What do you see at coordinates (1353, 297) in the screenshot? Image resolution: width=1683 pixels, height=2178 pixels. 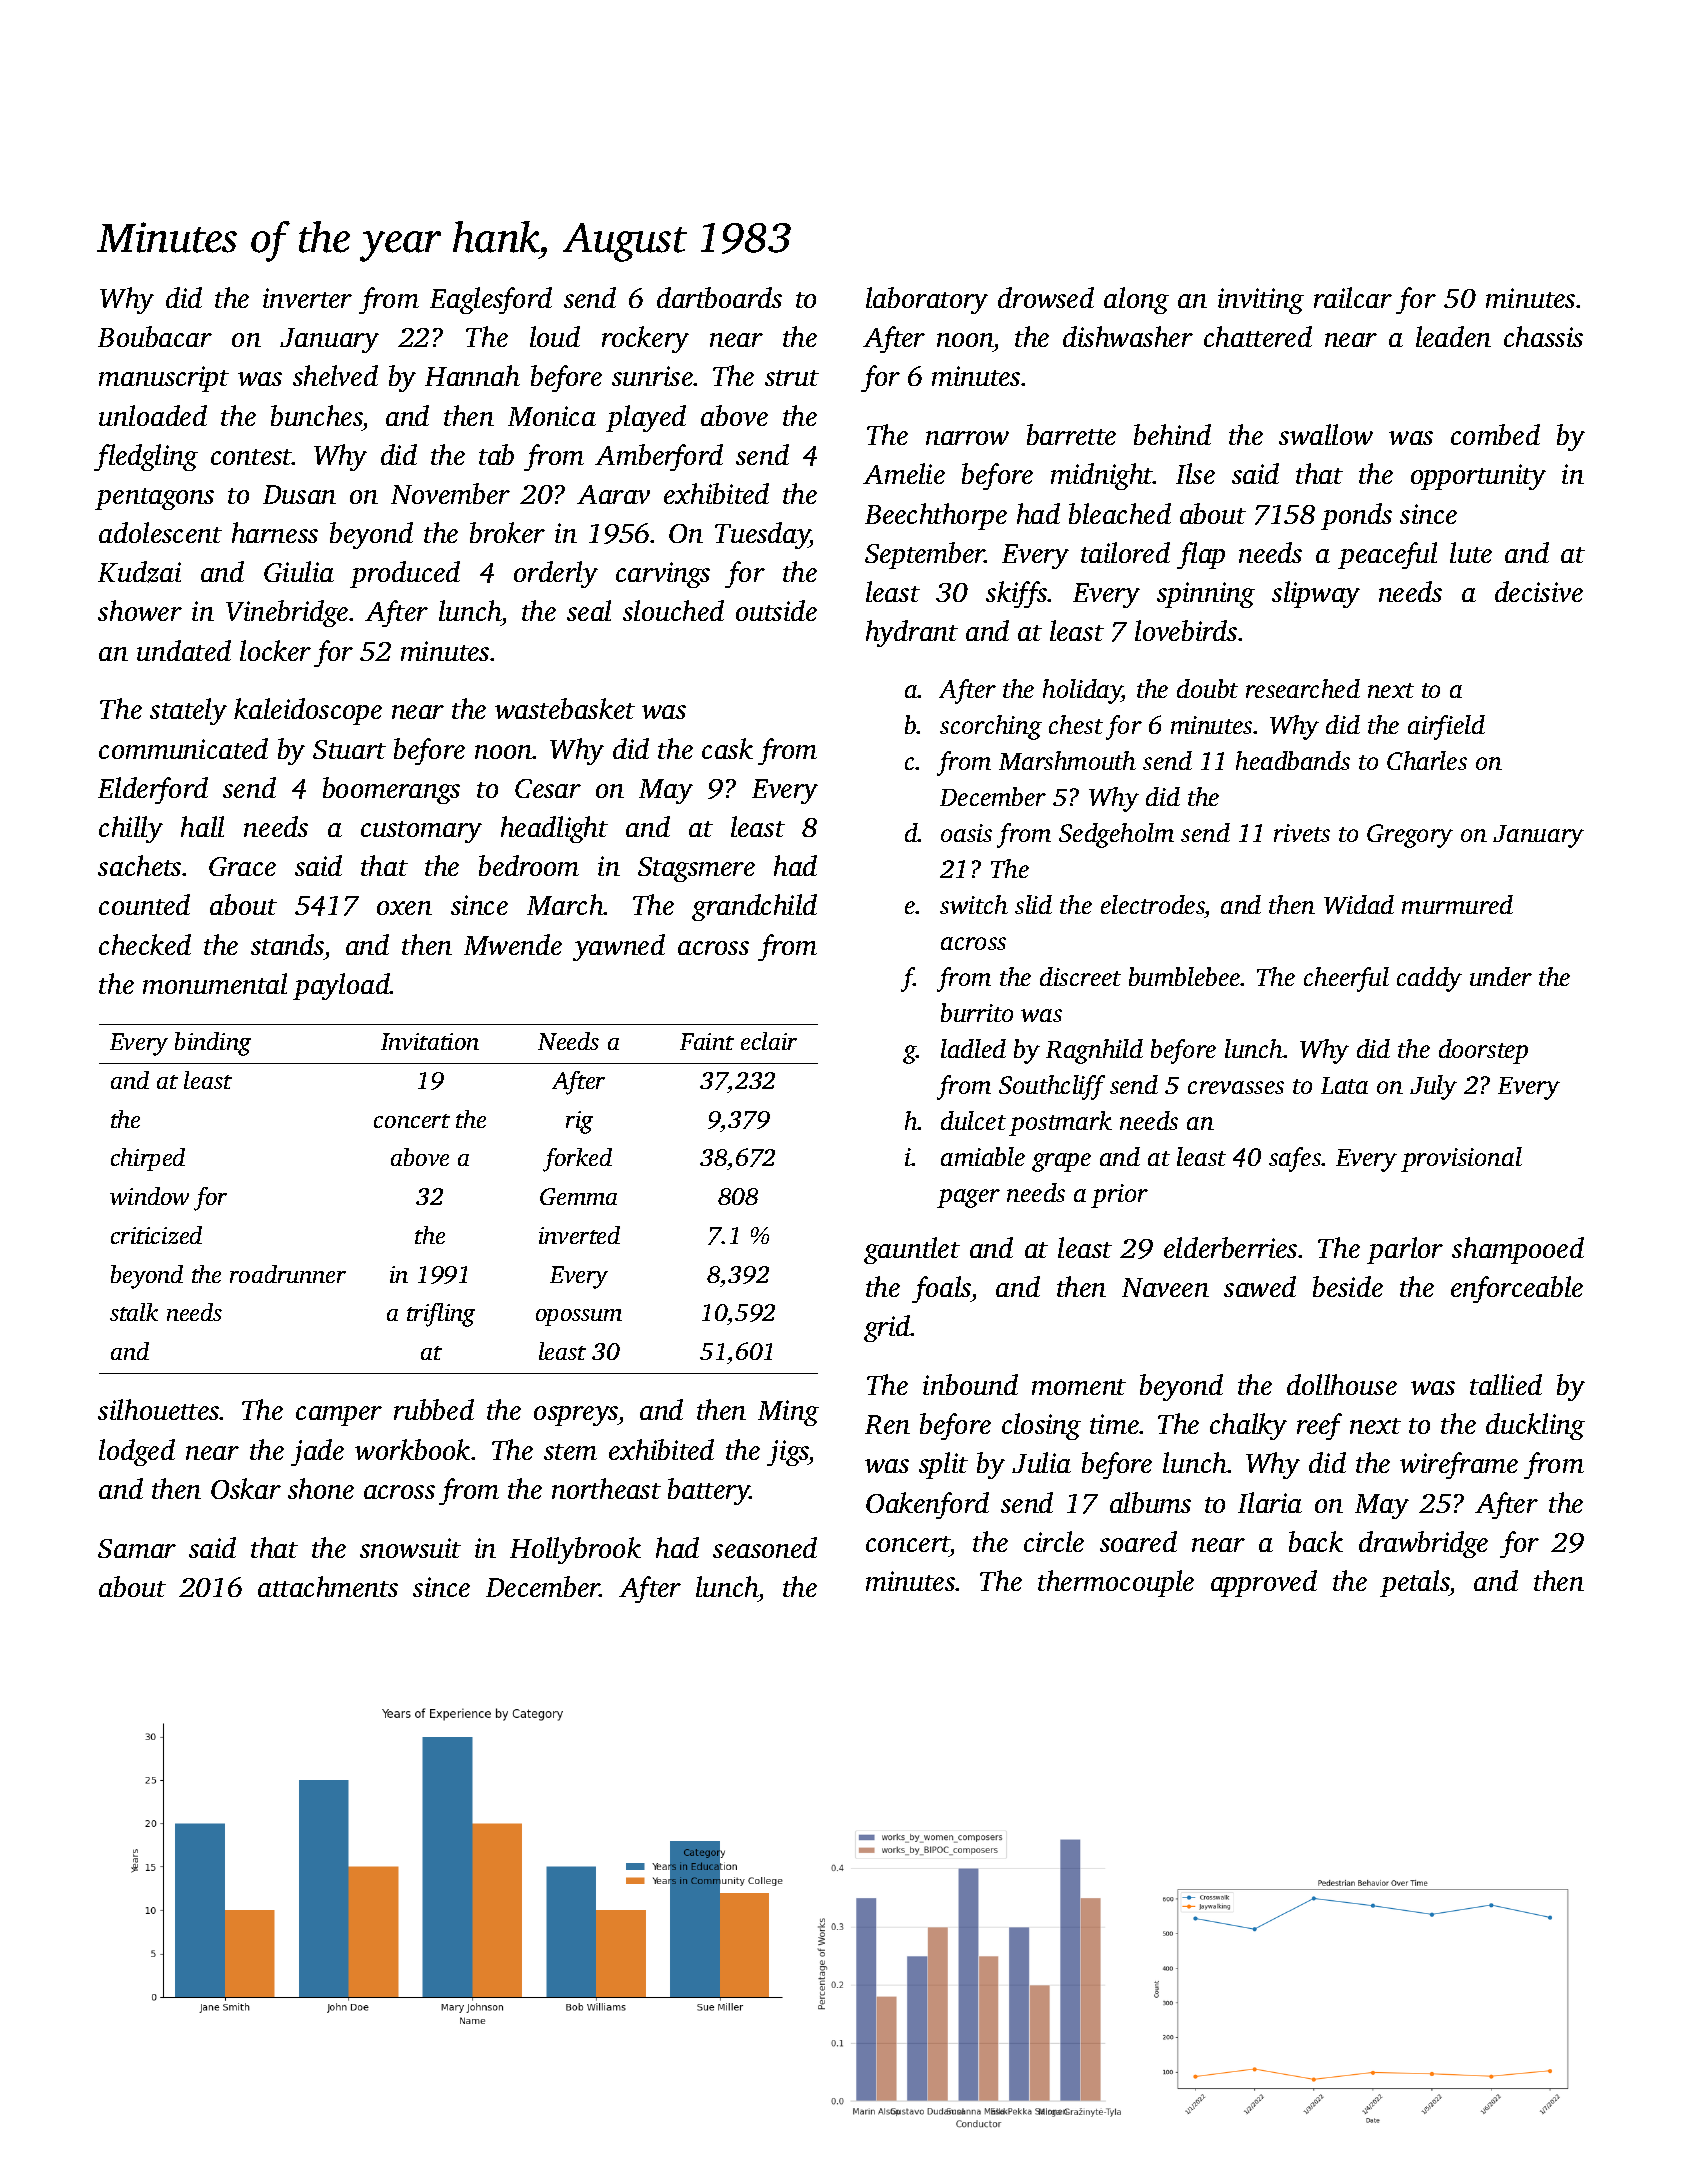 I see `railcar` at bounding box center [1353, 297].
